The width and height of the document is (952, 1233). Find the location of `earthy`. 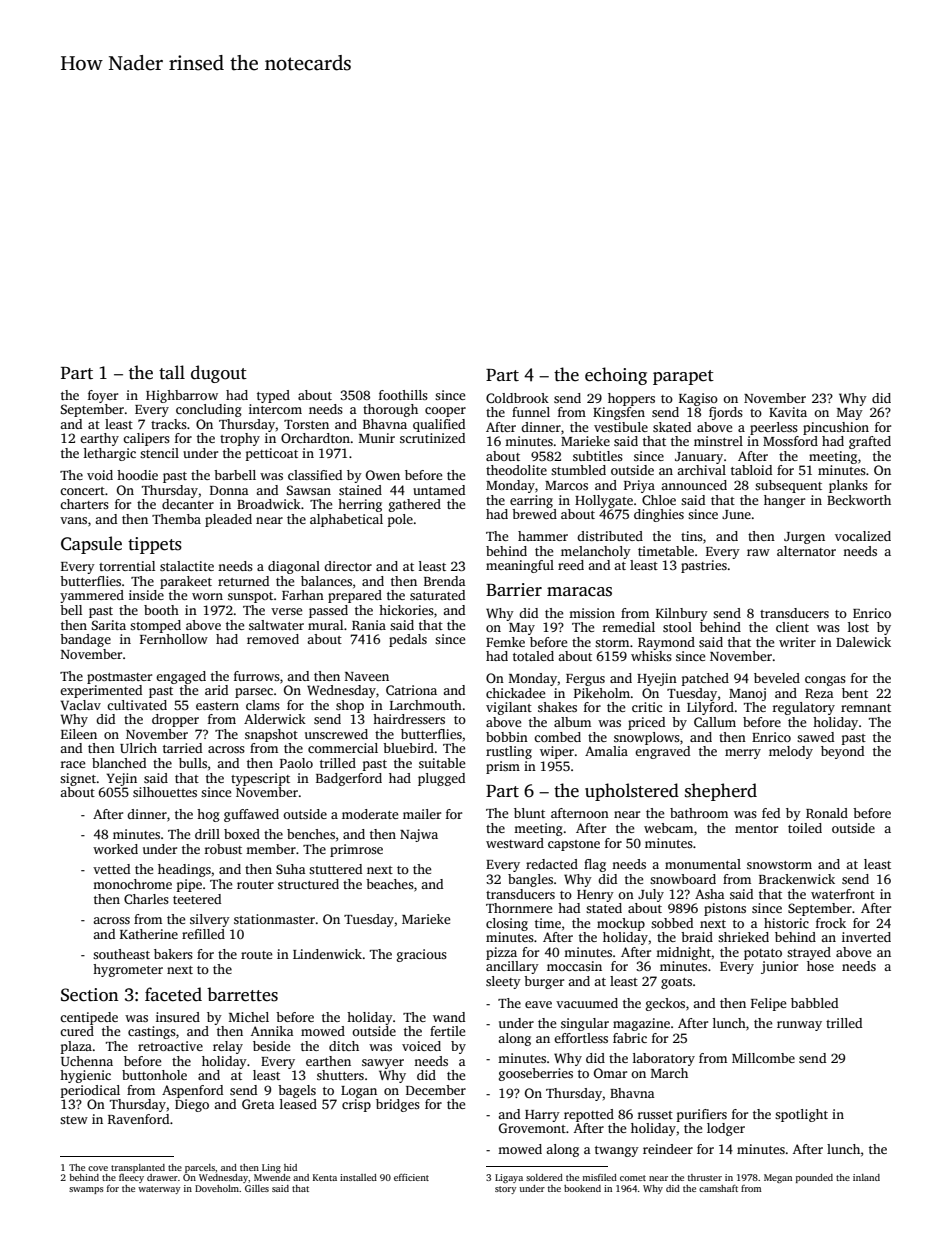

earthy is located at coordinates (99, 439).
